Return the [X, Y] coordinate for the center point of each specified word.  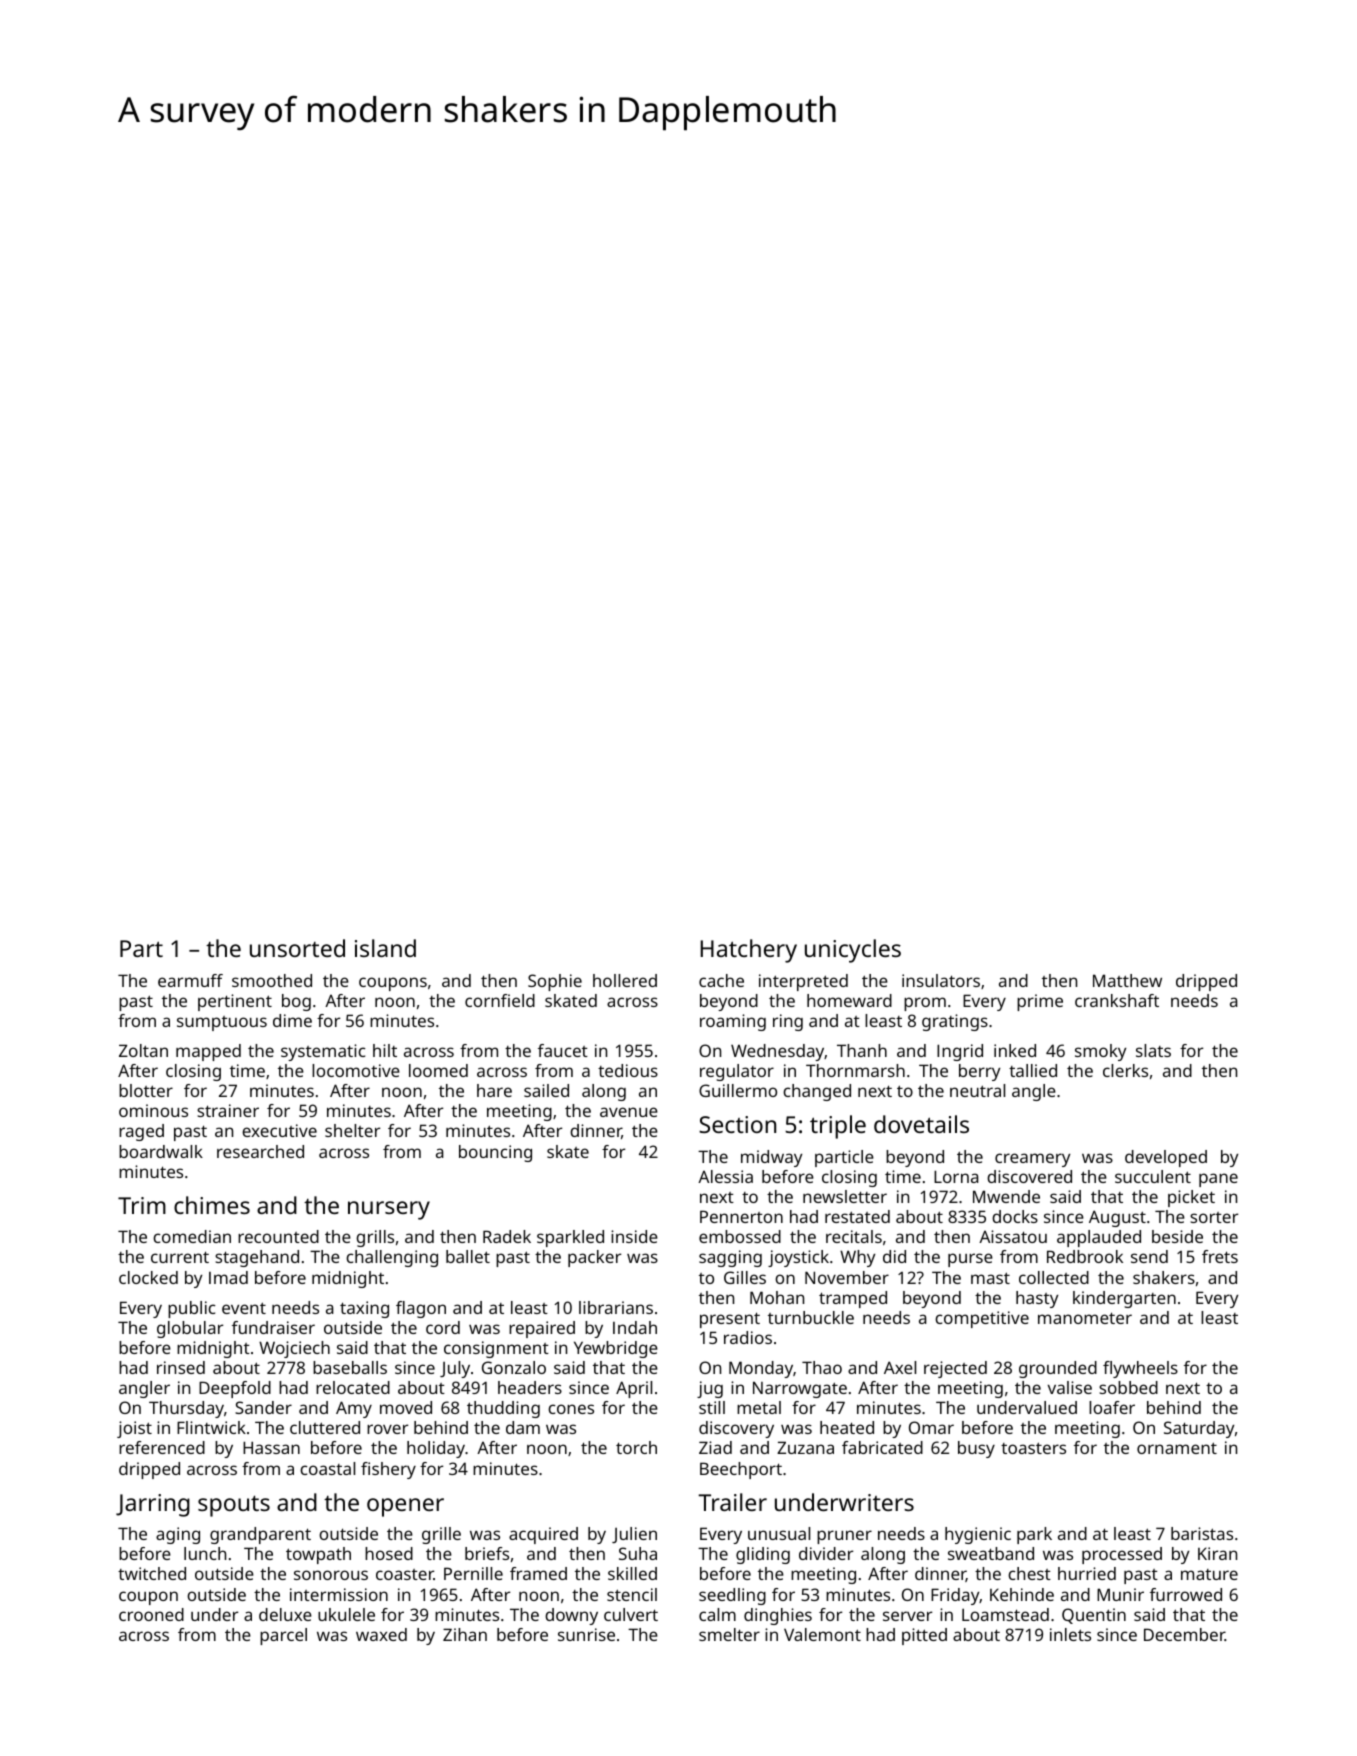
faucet [563, 1050]
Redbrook [1085, 1256]
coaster [405, 1574]
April [634, 1389]
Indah [635, 1327]
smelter [729, 1634]
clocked [148, 1277]
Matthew [1127, 980]
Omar [931, 1427]
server [907, 1616]
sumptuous [222, 1023]
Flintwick [211, 1427]
